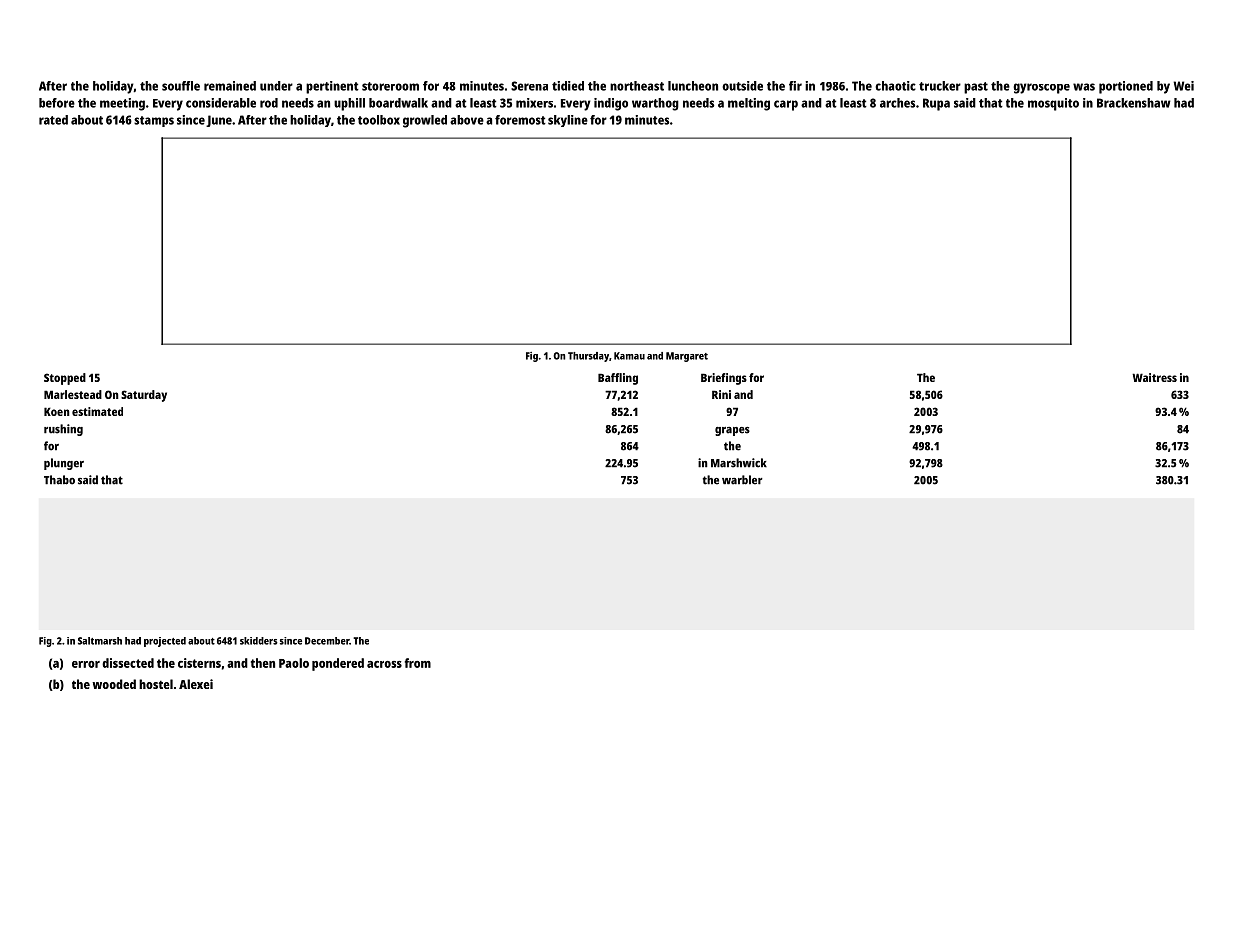 The image size is (1233, 952). Describe the element at coordinates (418, 663) in the page. I see `from` at that location.
